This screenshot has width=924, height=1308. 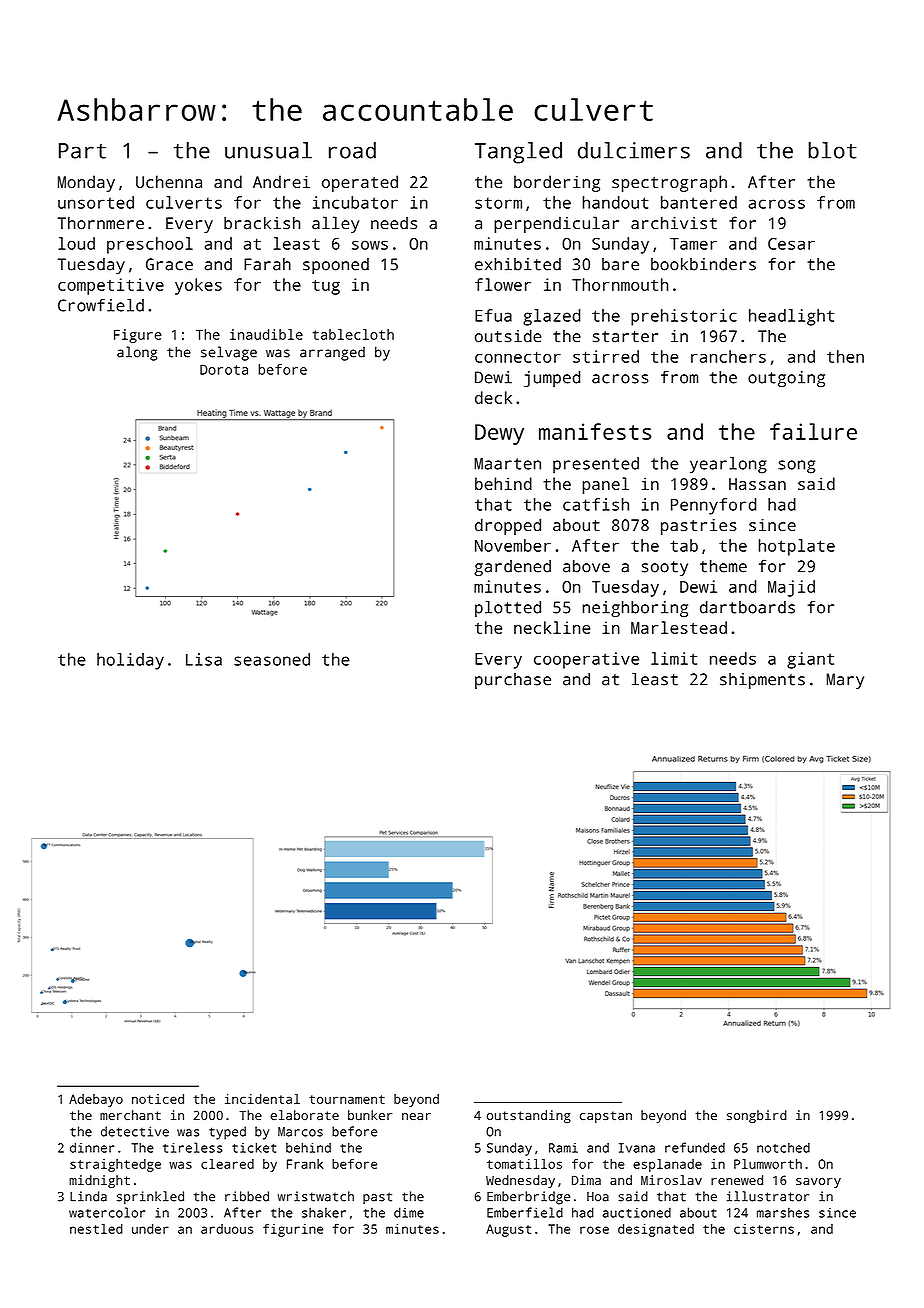 I want to click on capstan, so click(x=606, y=1117).
